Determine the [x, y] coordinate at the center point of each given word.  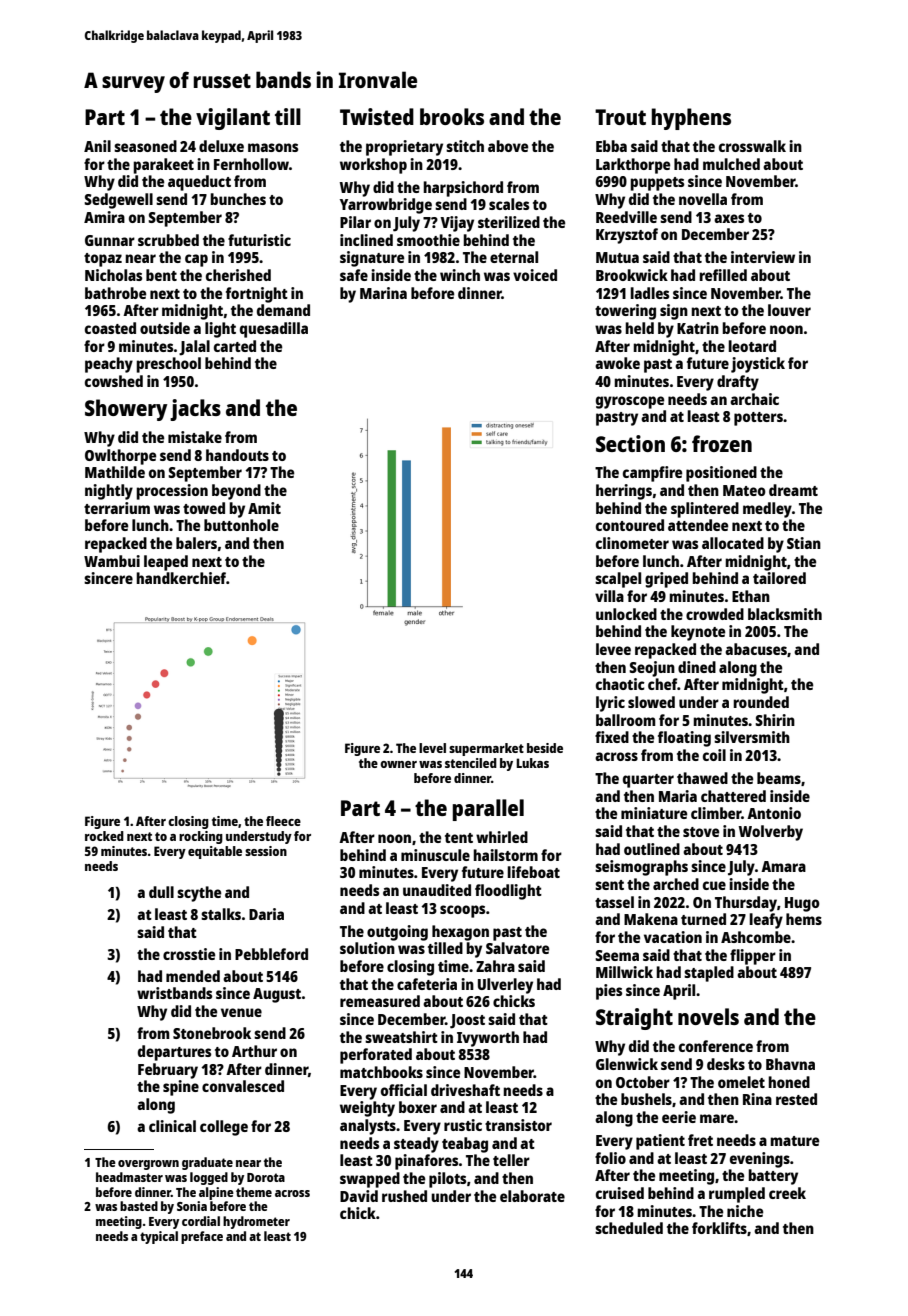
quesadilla [274, 330]
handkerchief [181, 578]
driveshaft [465, 1090]
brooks [452, 116]
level [432, 748]
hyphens [691, 119]
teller [511, 1160]
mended [193, 976]
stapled [709, 974]
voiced [535, 275]
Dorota [266, 1177]
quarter [648, 781]
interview [763, 257]
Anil [97, 146]
